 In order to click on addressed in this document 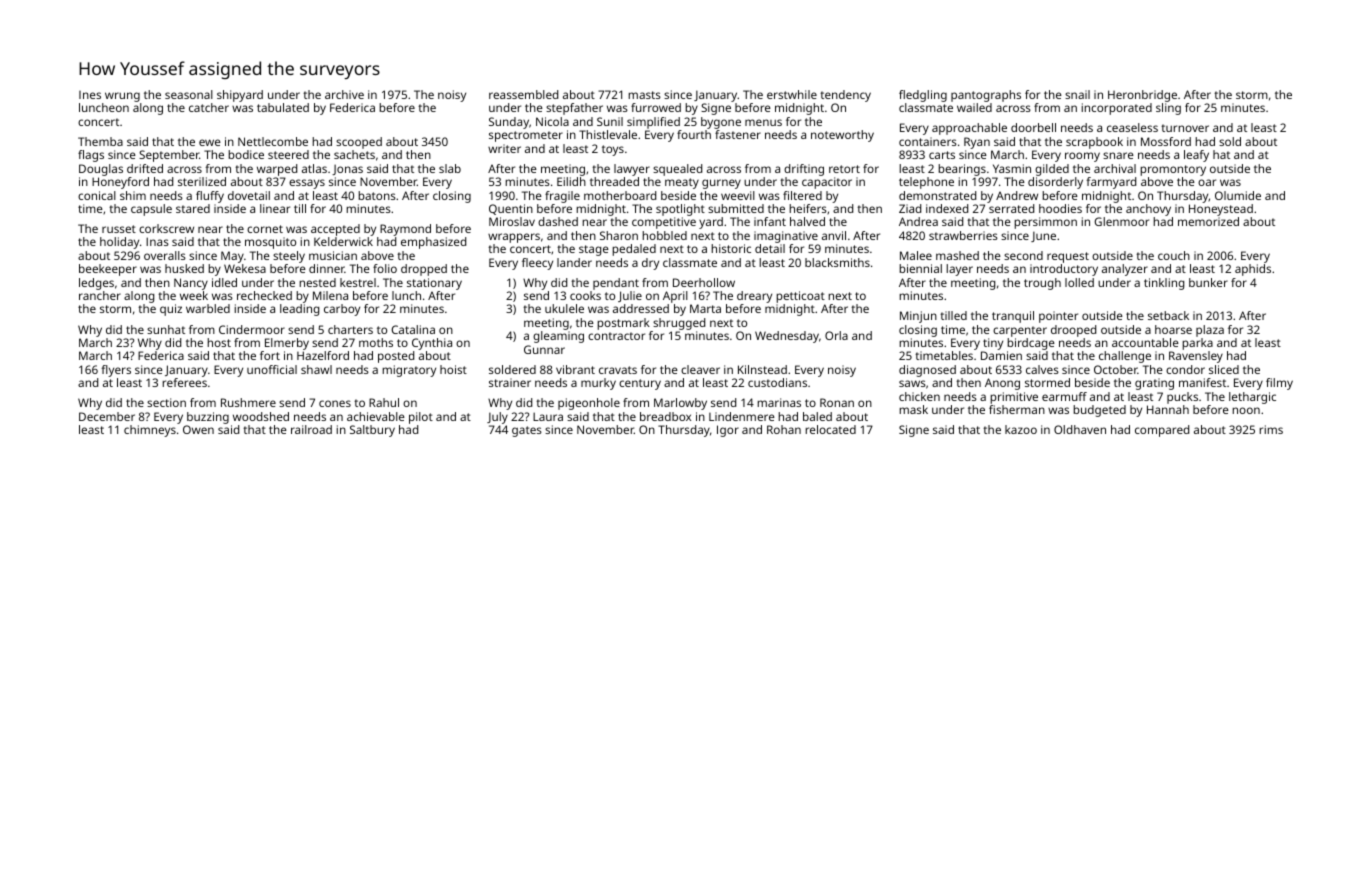, I will do `click(641, 308)`.
